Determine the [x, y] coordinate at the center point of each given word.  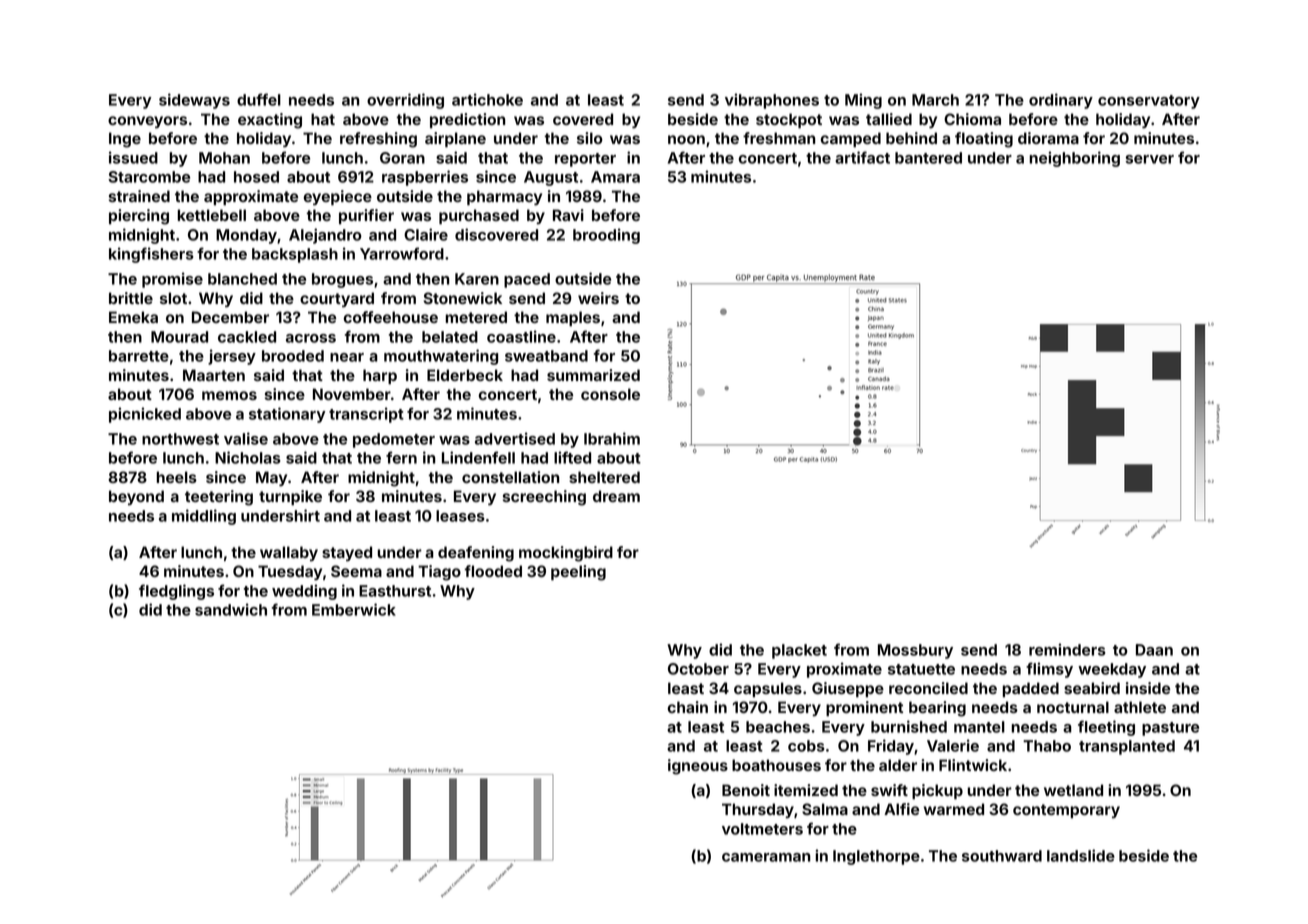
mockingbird [566, 554]
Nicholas [248, 457]
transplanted [1127, 747]
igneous [698, 767]
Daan [1154, 650]
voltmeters [762, 829]
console [610, 394]
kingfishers [151, 255]
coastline [521, 336]
